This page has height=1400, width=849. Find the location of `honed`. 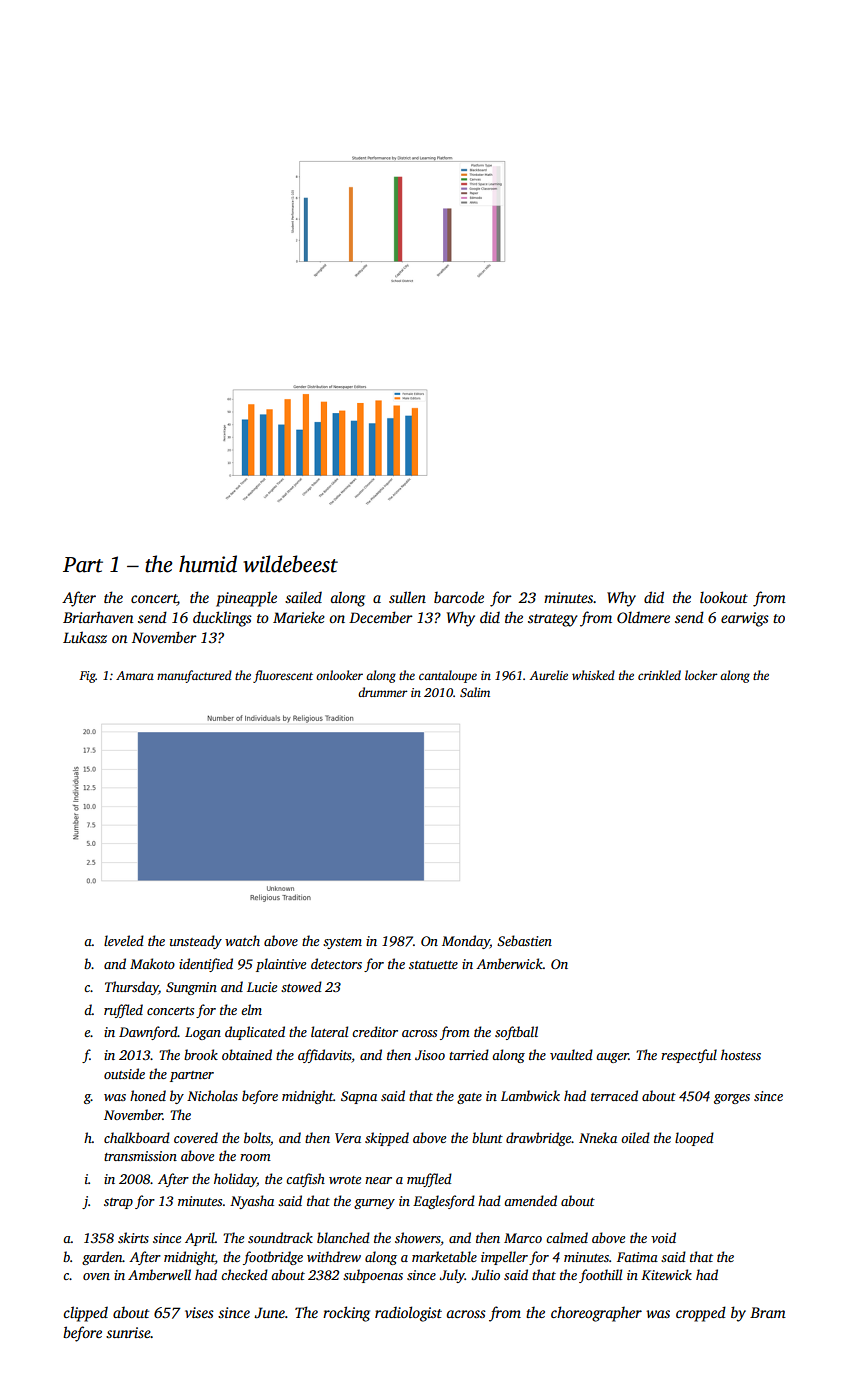

honed is located at coordinates (148, 1095).
